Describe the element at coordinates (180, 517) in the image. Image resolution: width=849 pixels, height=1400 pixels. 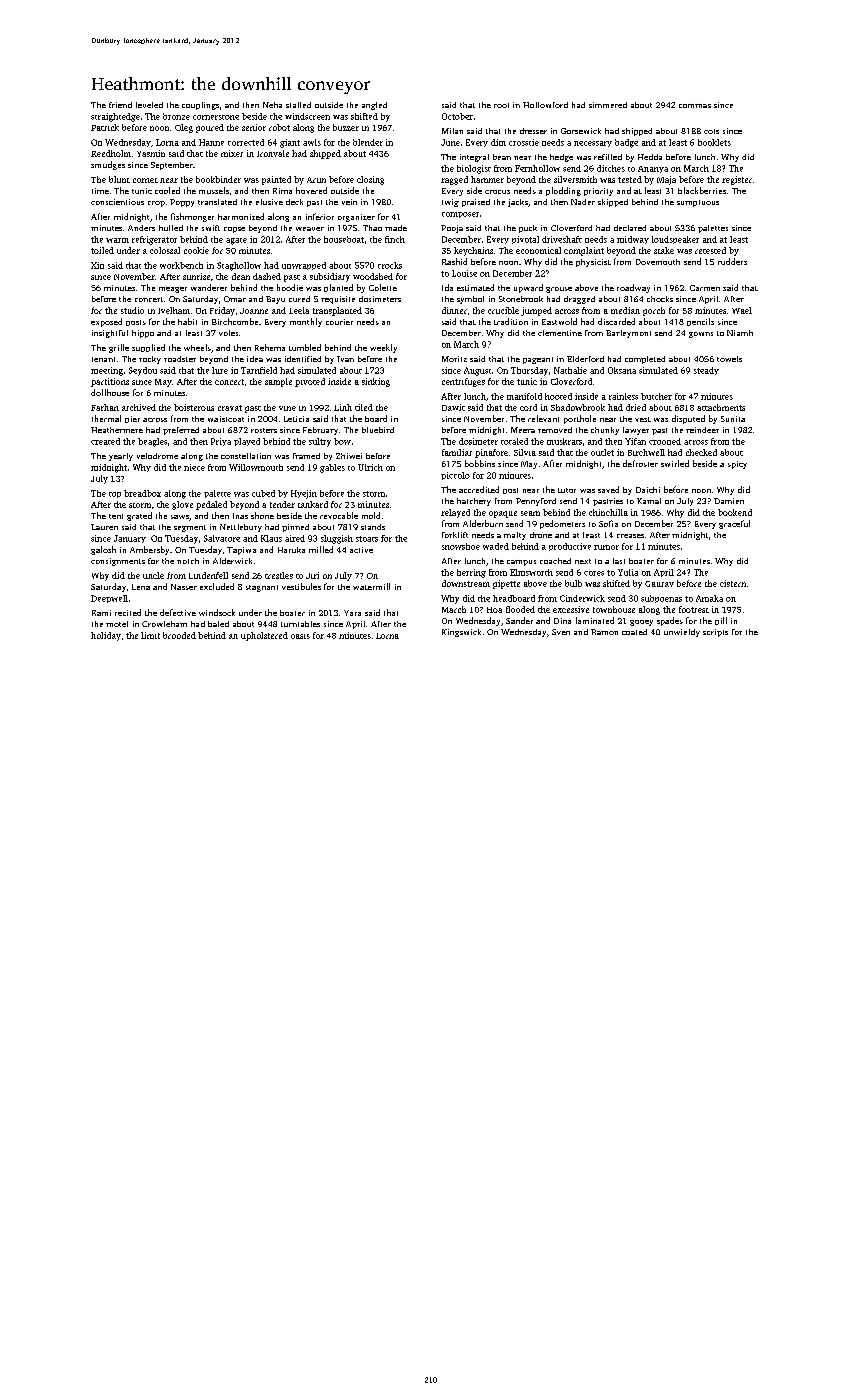
I see `saws` at that location.
